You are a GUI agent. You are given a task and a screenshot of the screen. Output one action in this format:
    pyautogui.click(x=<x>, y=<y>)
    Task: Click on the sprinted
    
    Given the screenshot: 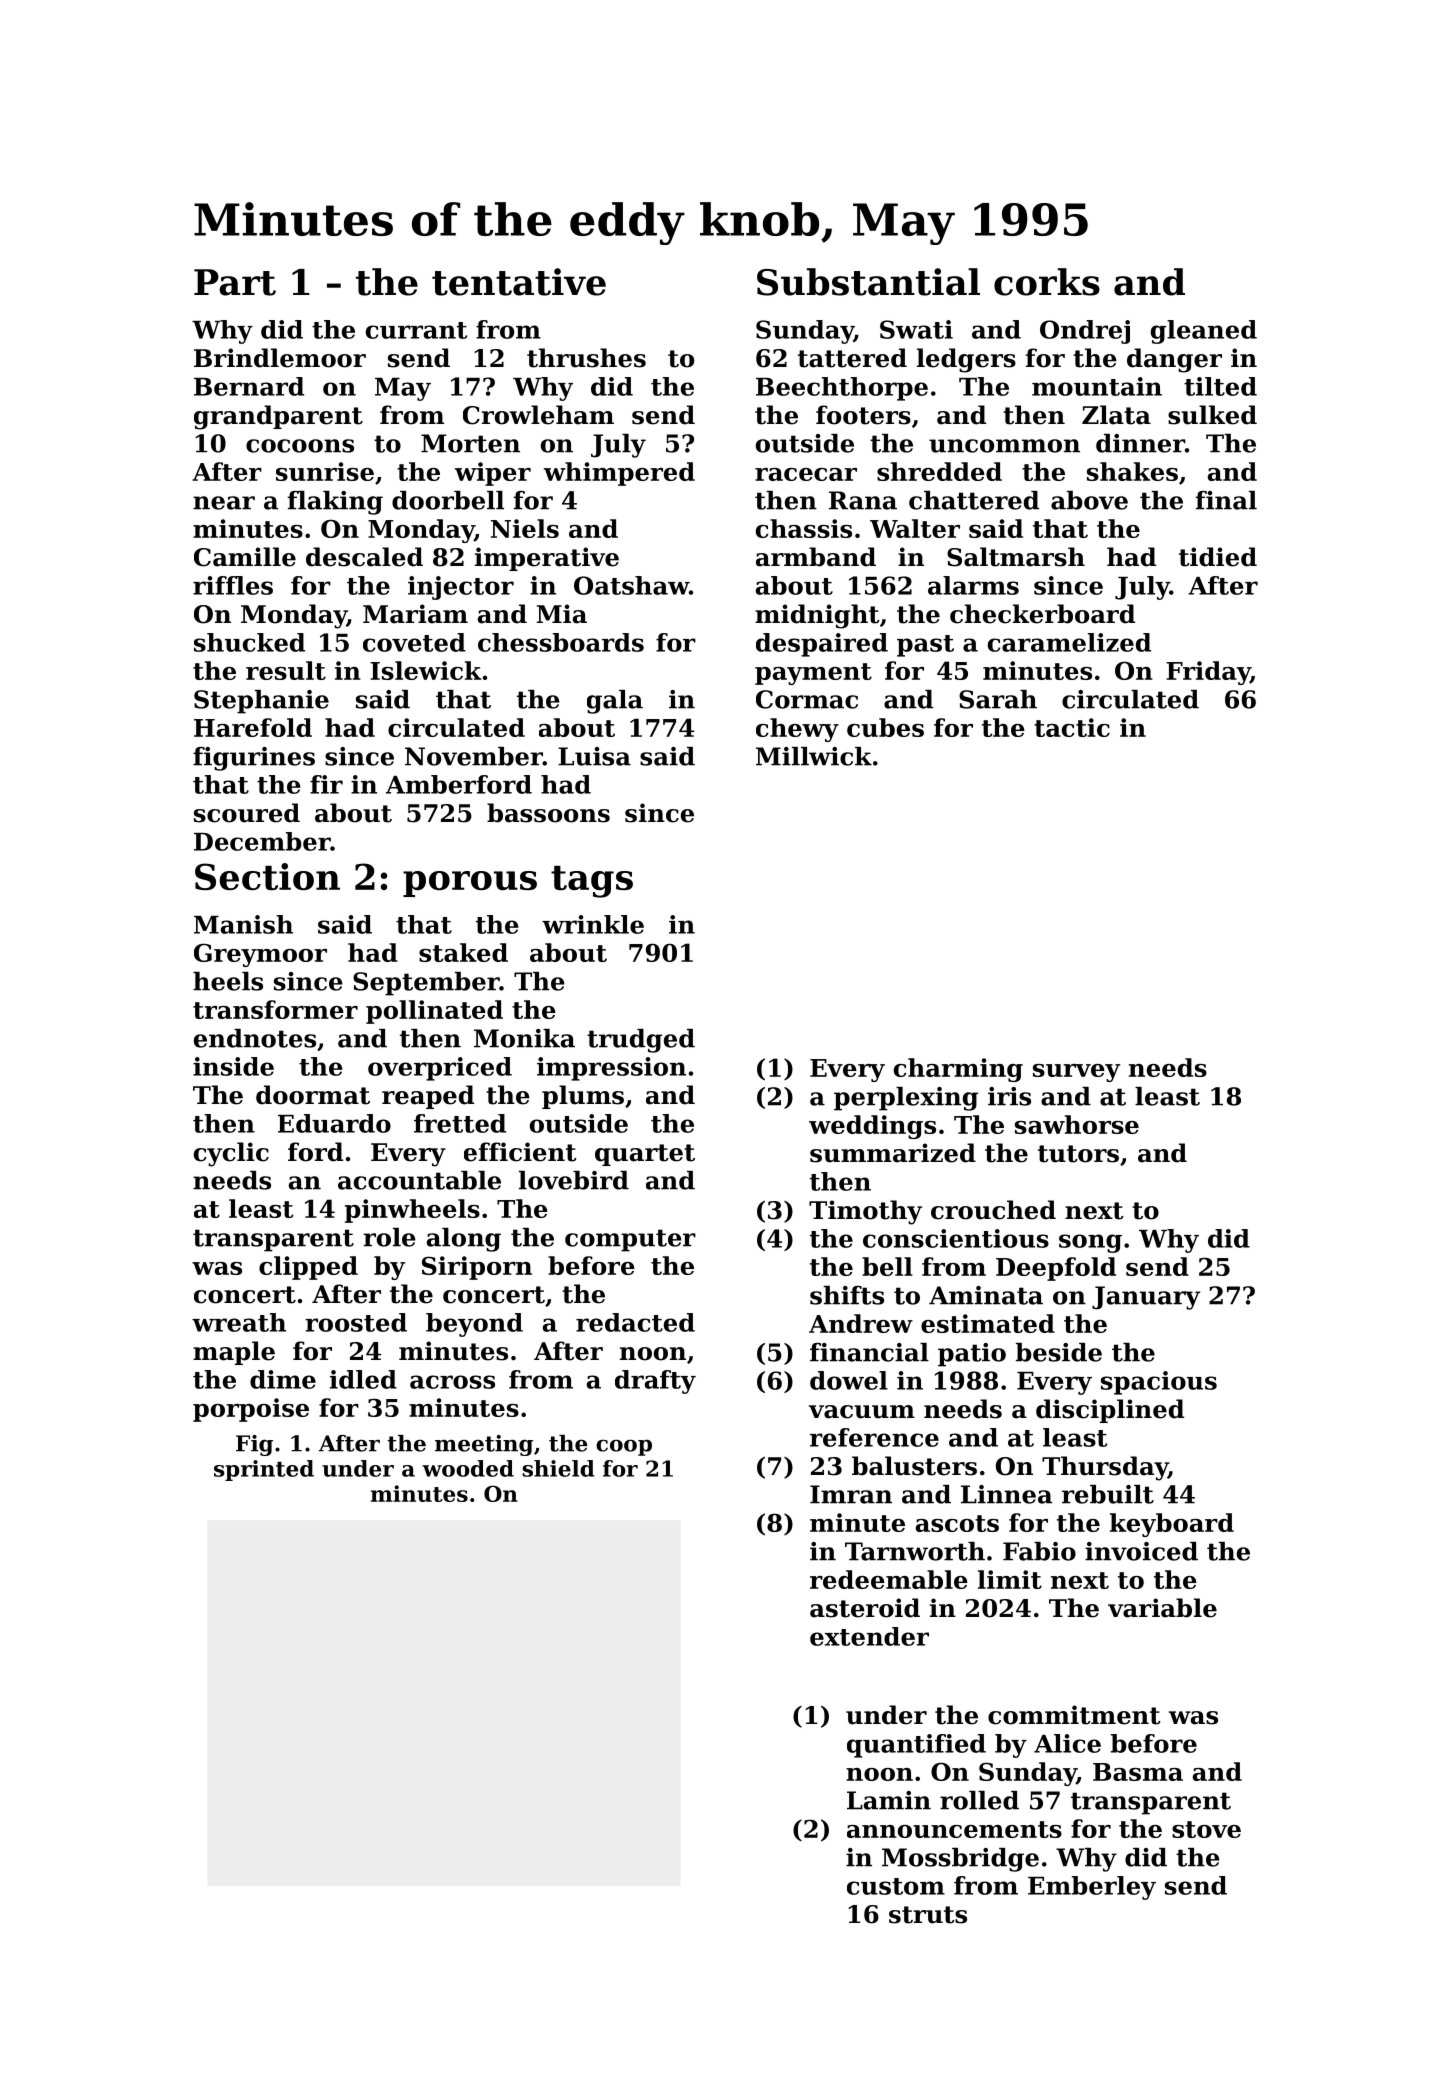 What is the action you would take?
    pyautogui.click(x=264, y=1470)
